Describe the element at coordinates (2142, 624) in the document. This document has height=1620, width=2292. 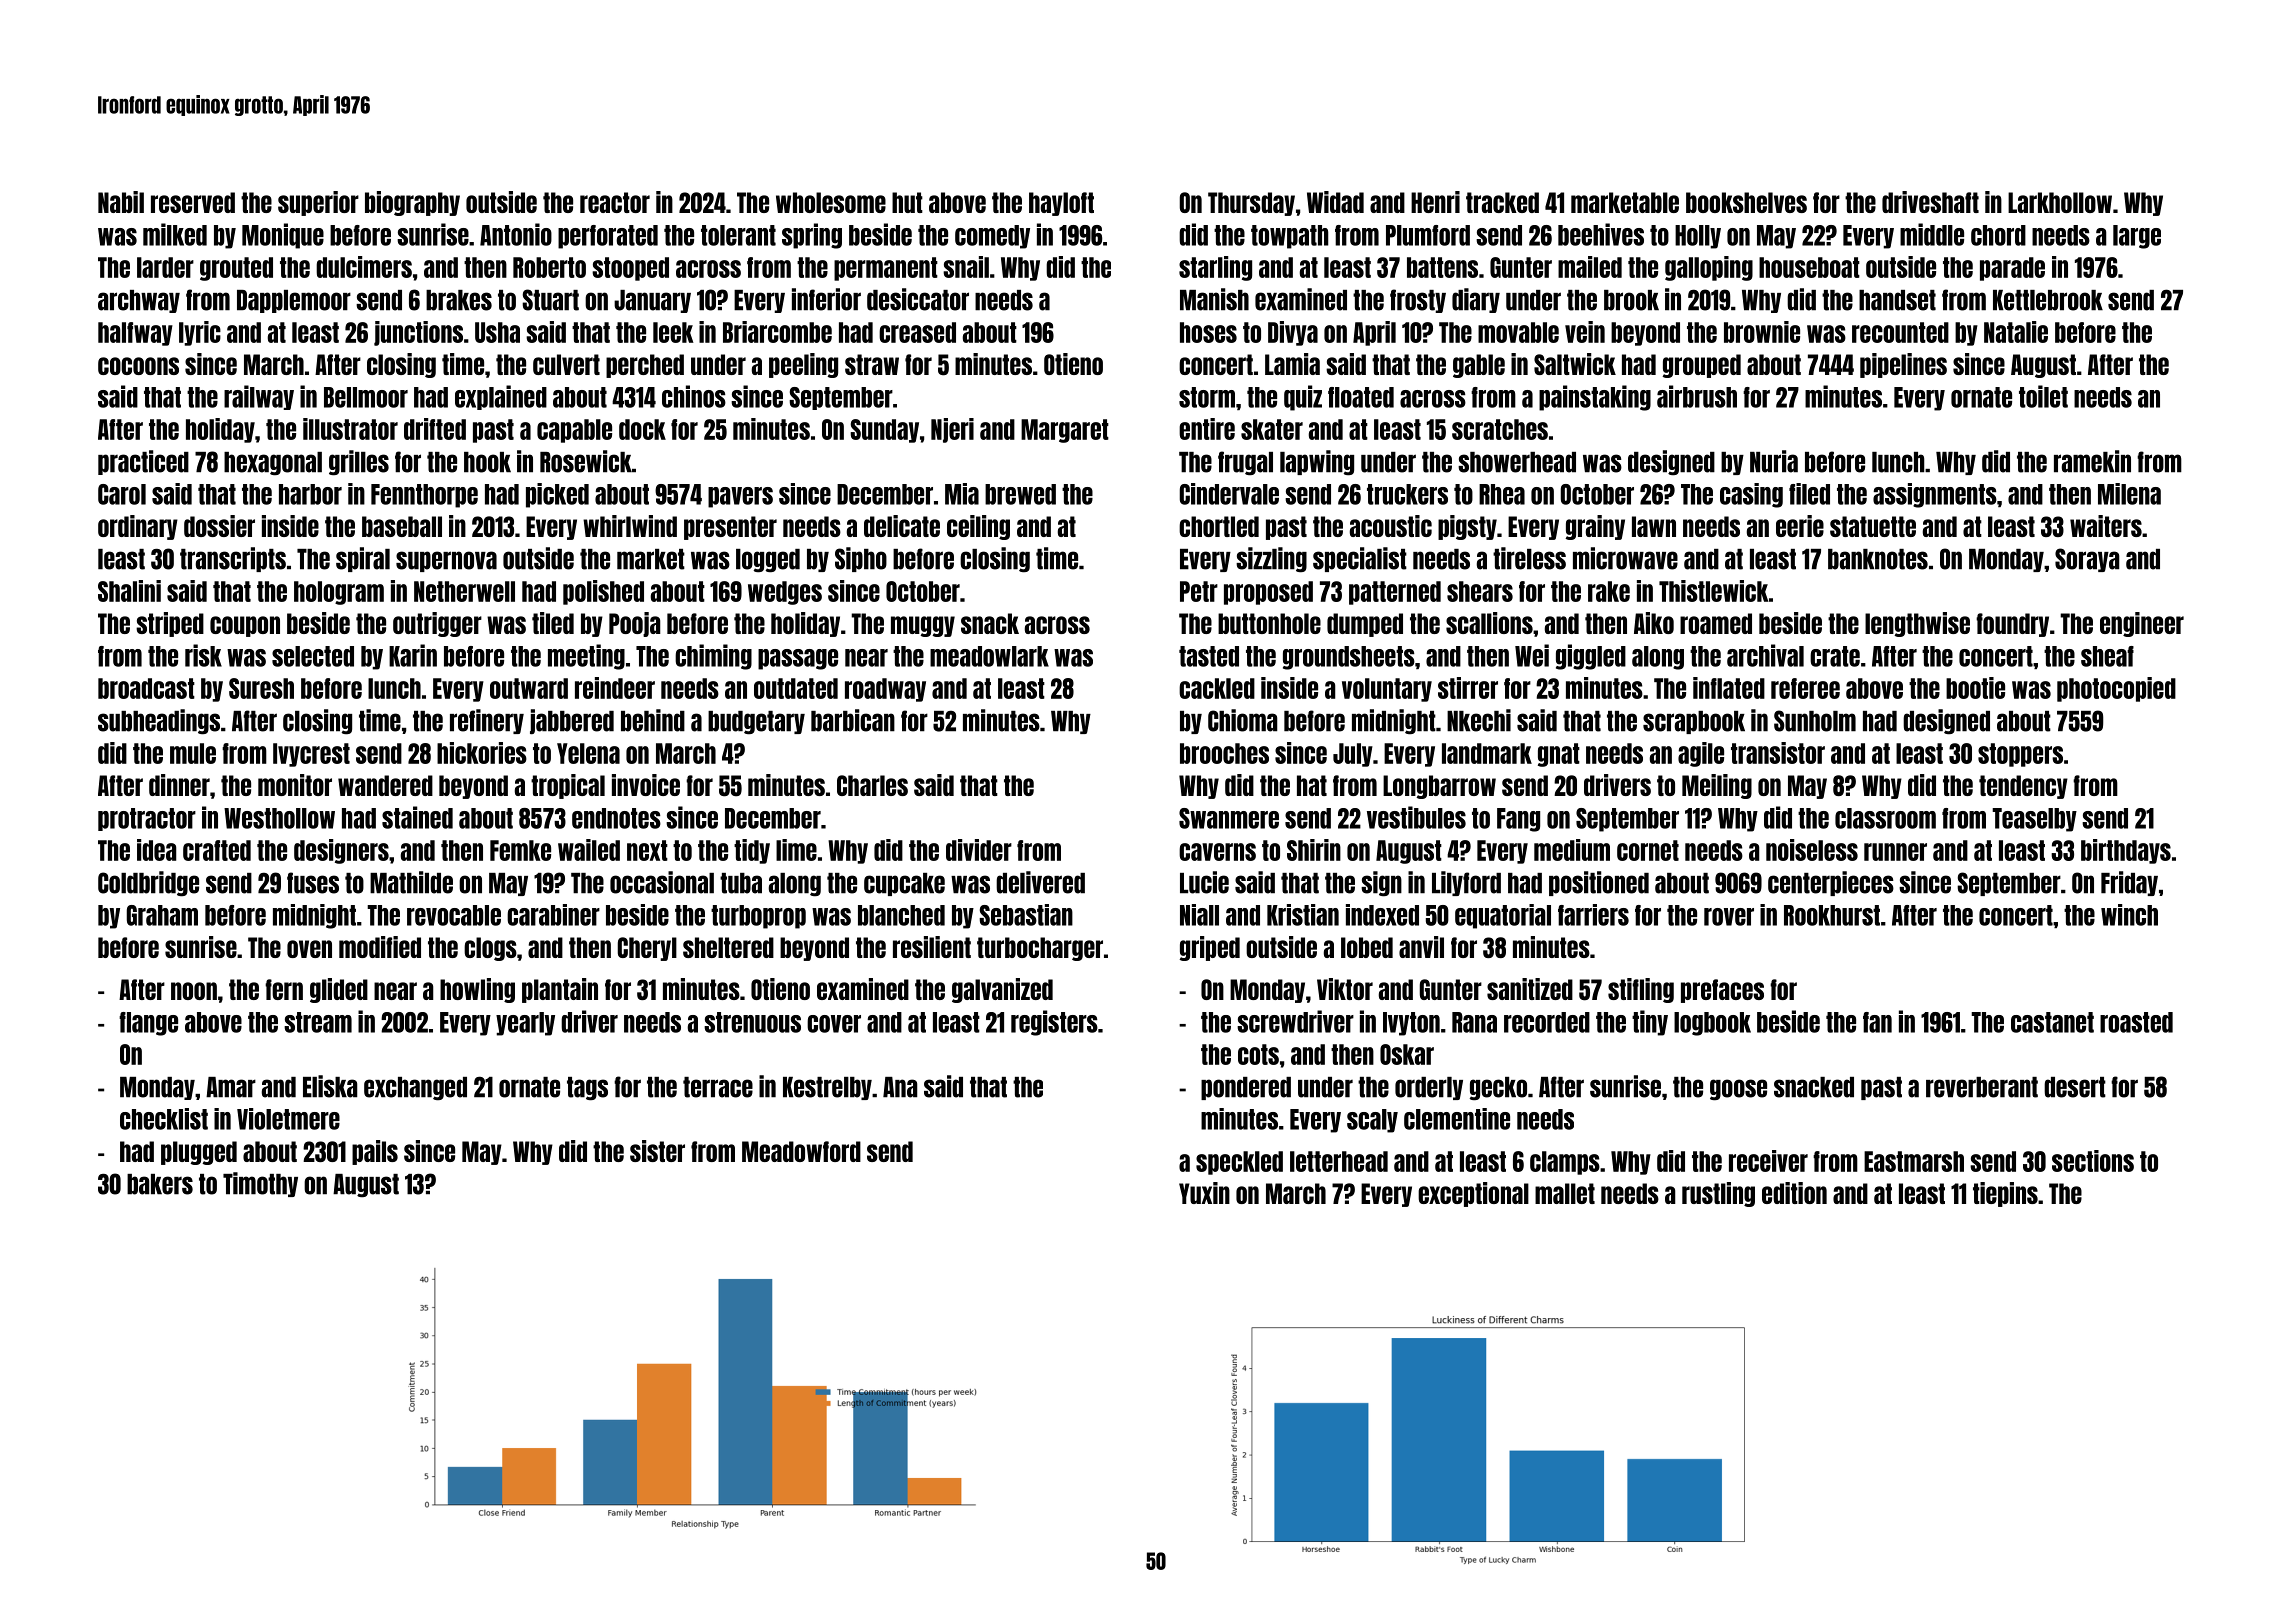
I see `engineer` at that location.
